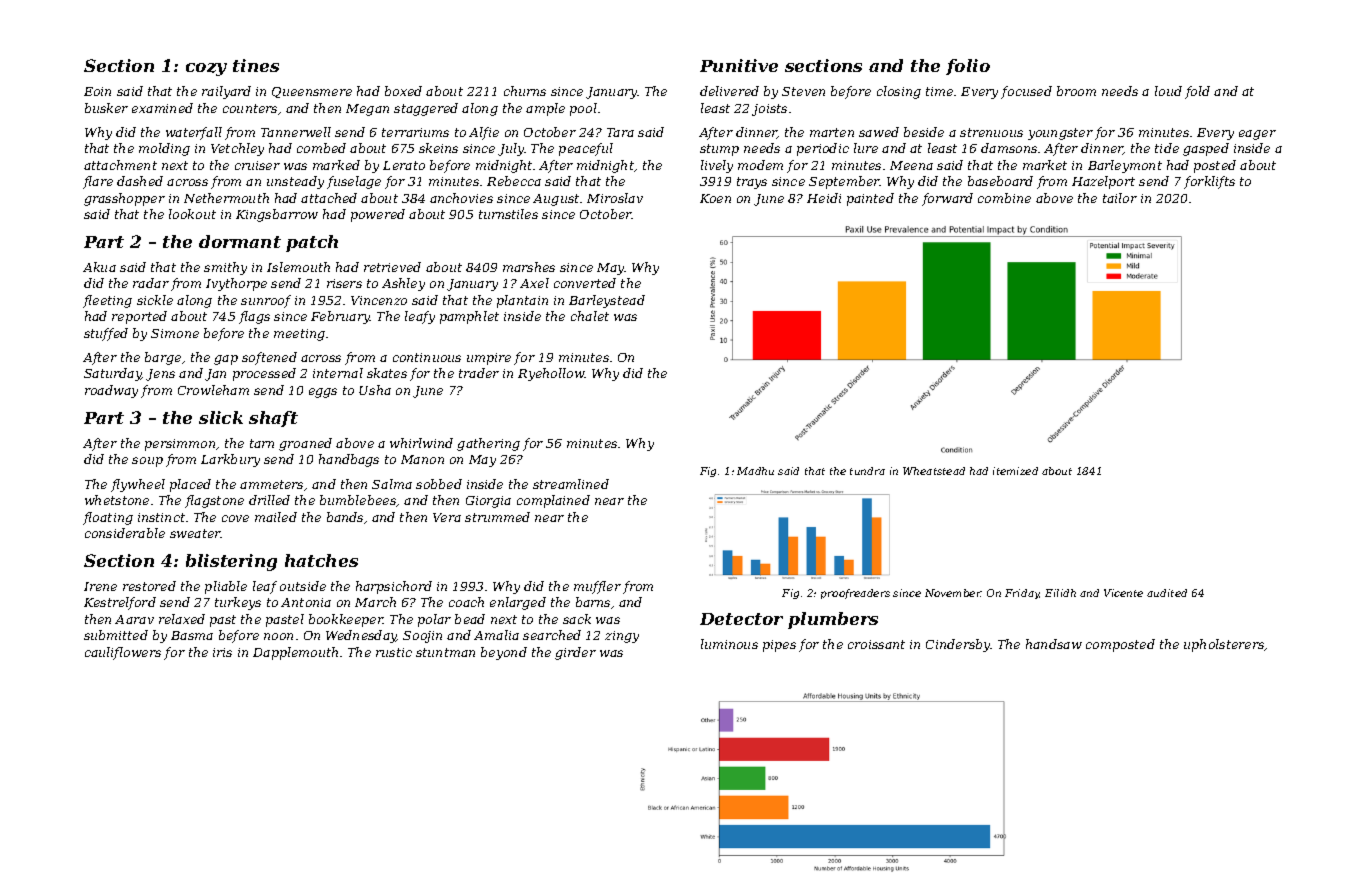 Image resolution: width=1372 pixels, height=887 pixels. Describe the element at coordinates (934, 471) in the screenshot. I see `Wheatstead` at that location.
